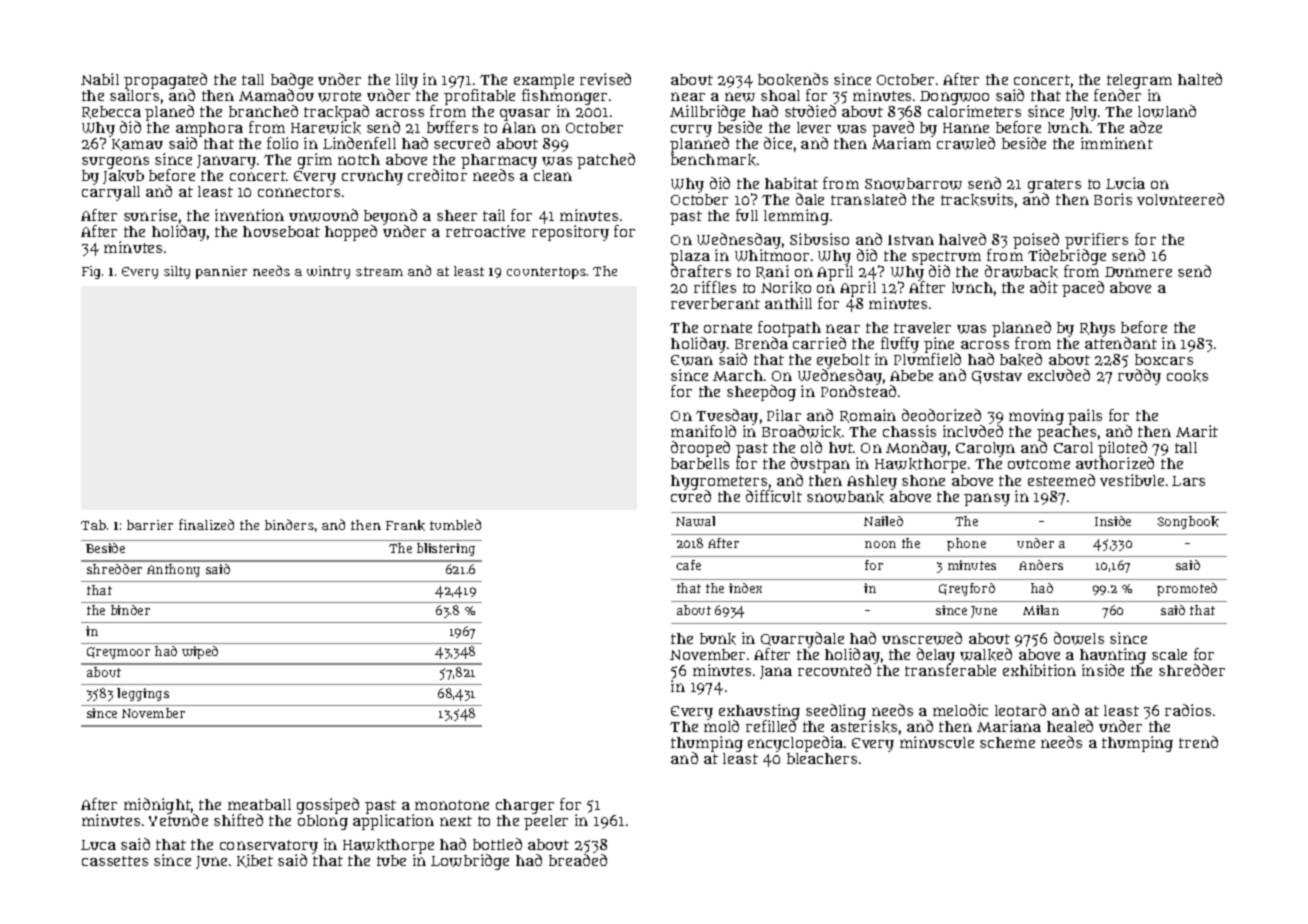  I want to click on Frank, so click(405, 525).
